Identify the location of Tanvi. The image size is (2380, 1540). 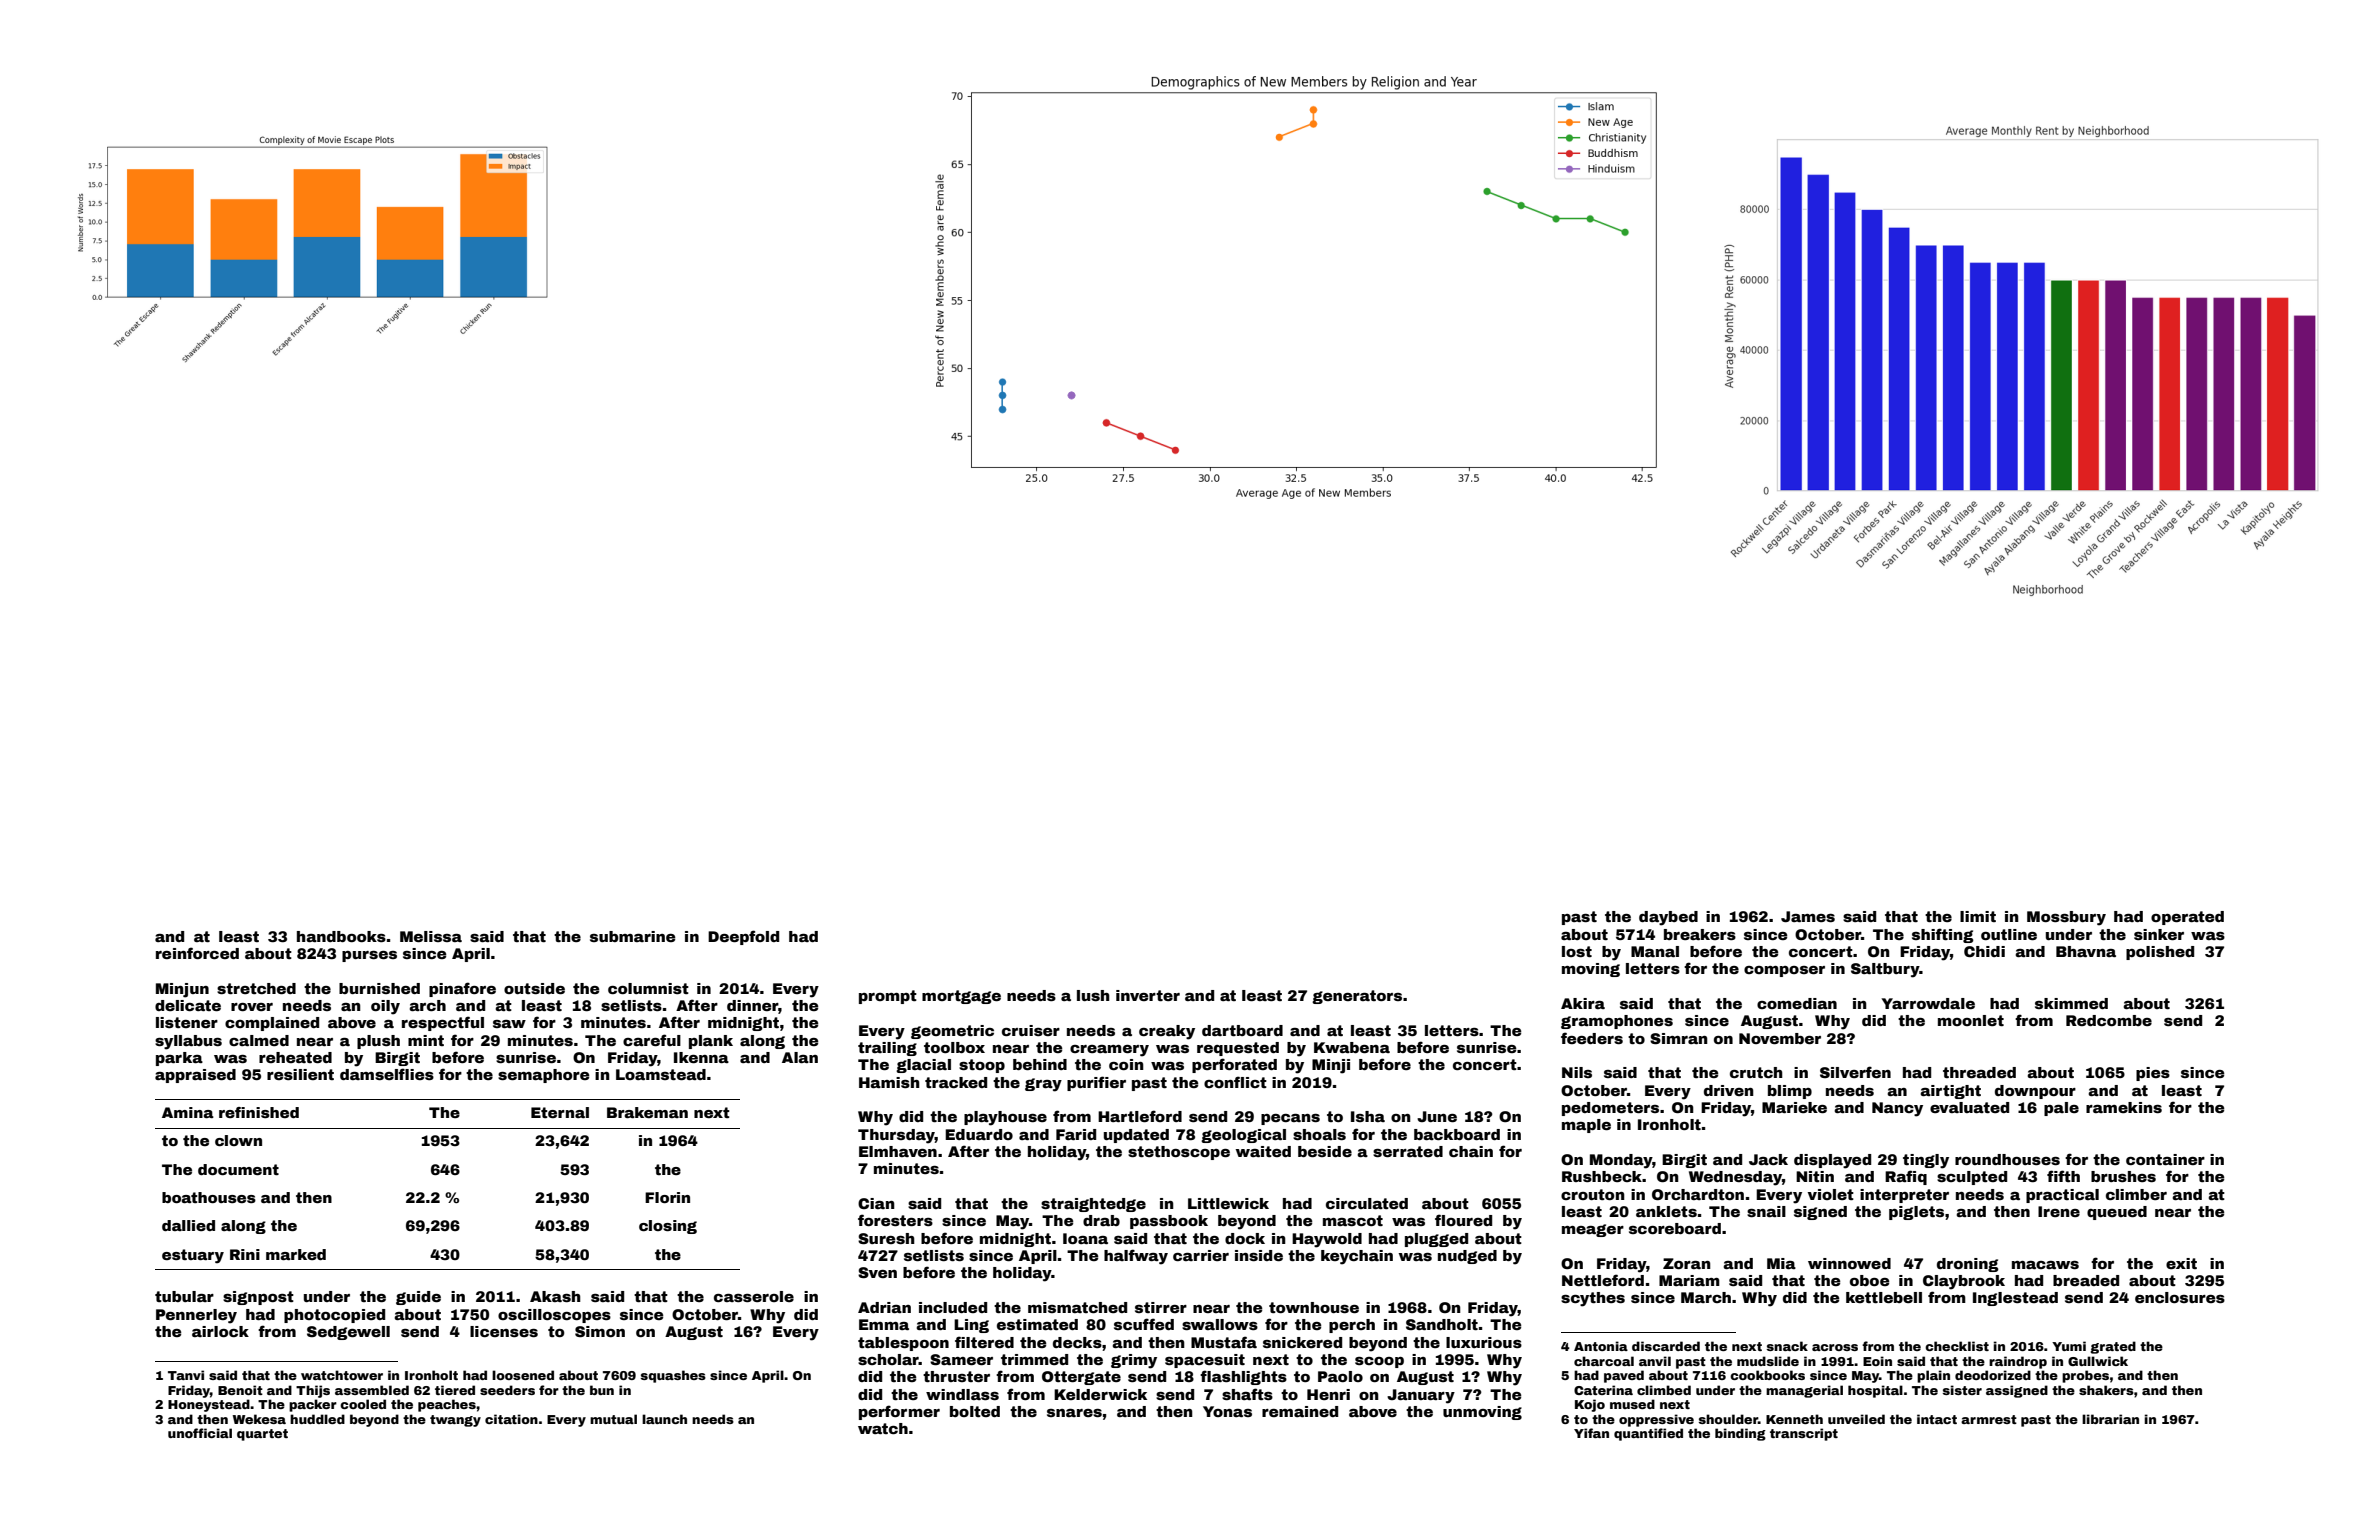
(186, 1375).
